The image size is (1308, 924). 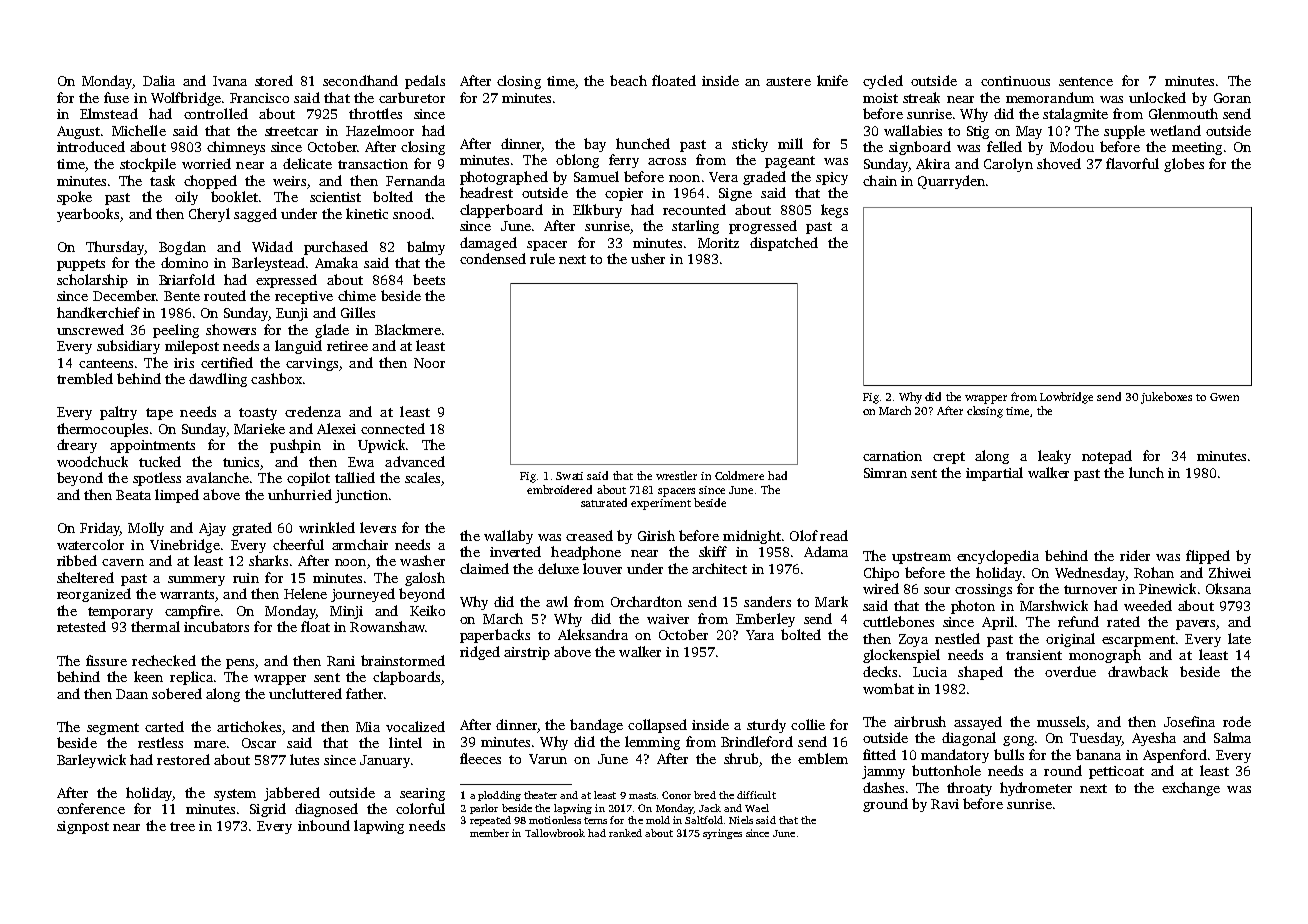 What do you see at coordinates (1146, 472) in the image?
I see `lunch` at bounding box center [1146, 472].
